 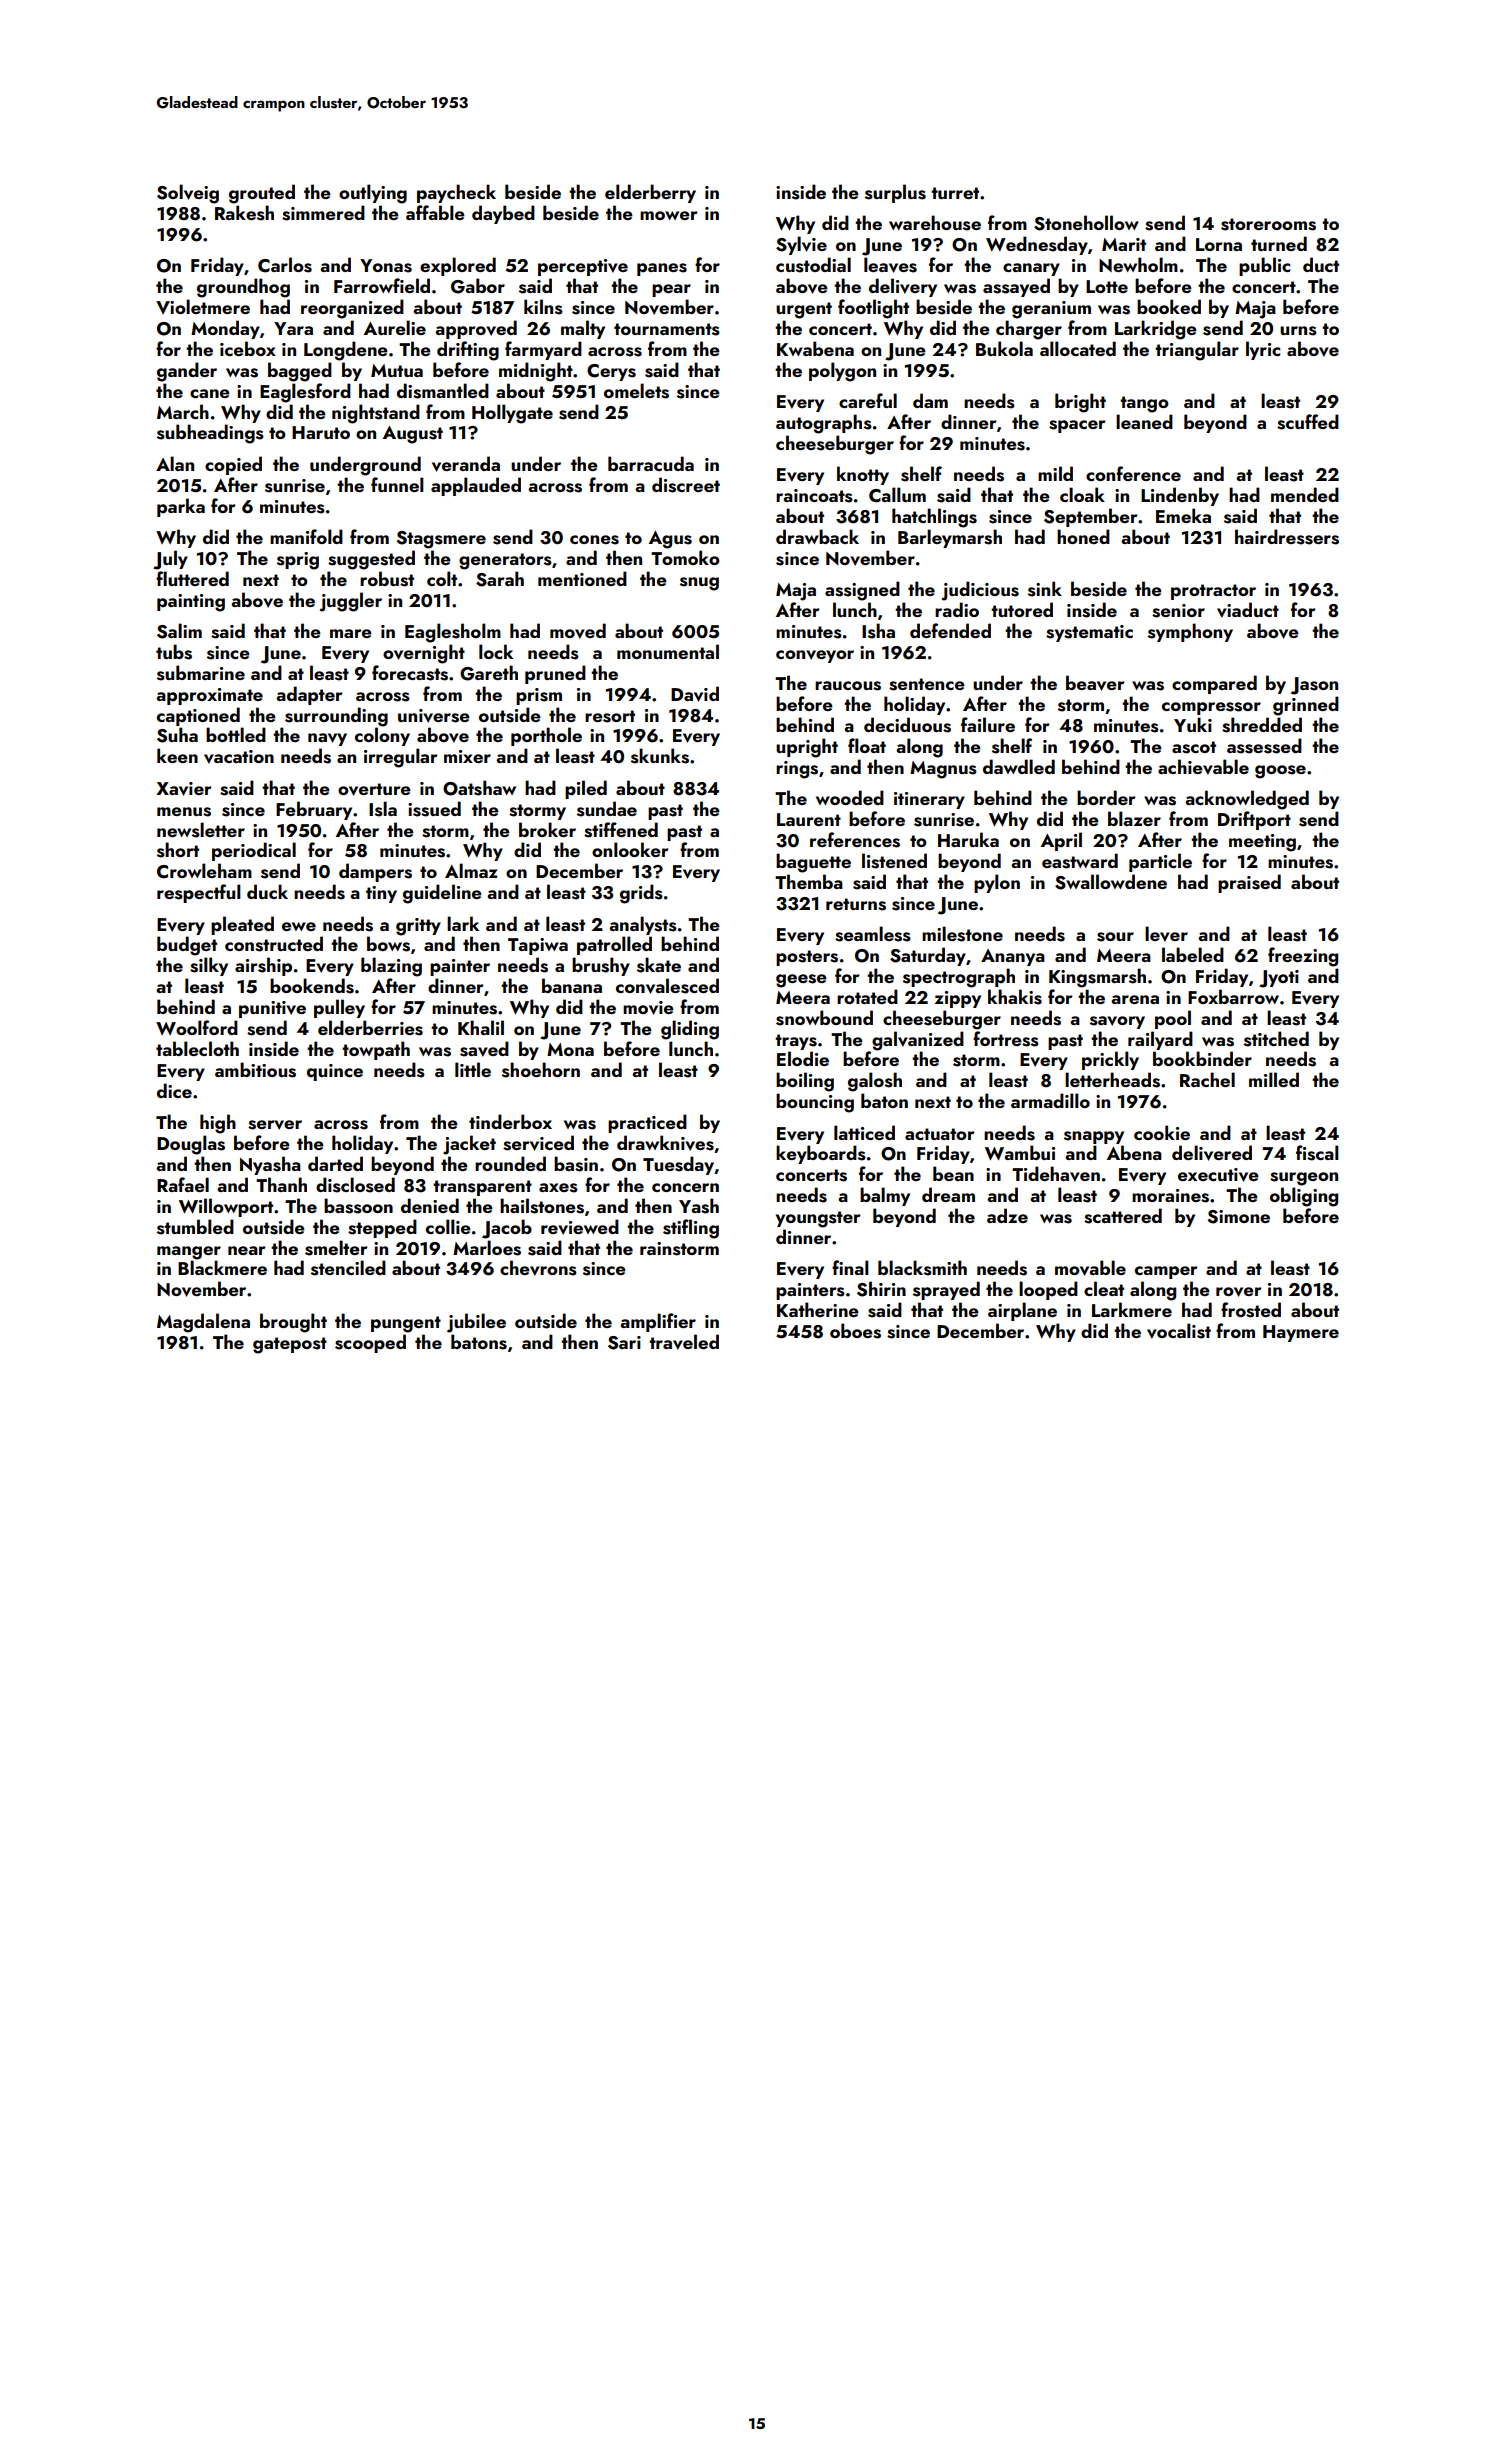 I want to click on movie, so click(x=648, y=1008).
